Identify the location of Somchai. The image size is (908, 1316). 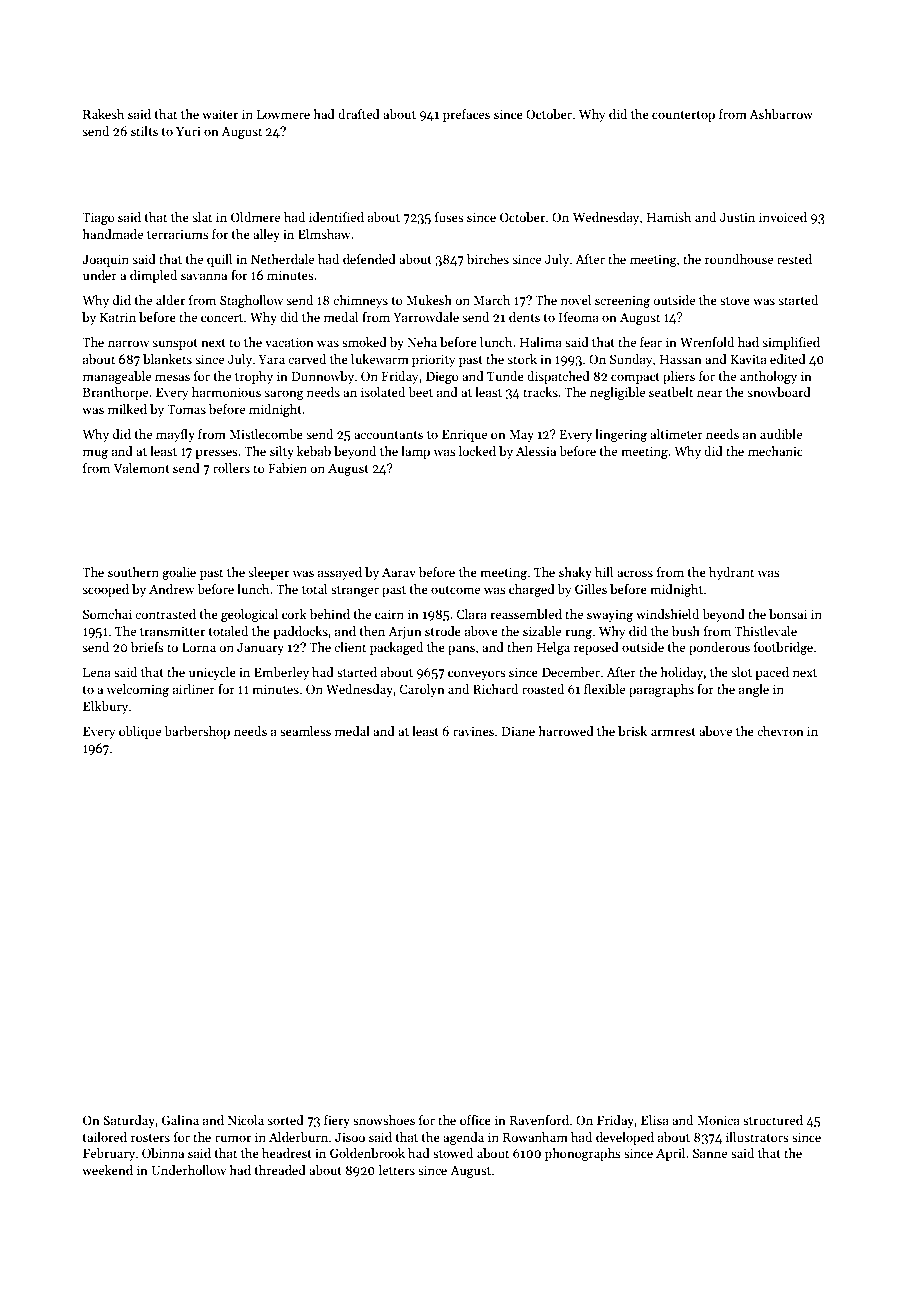
(107, 614).
